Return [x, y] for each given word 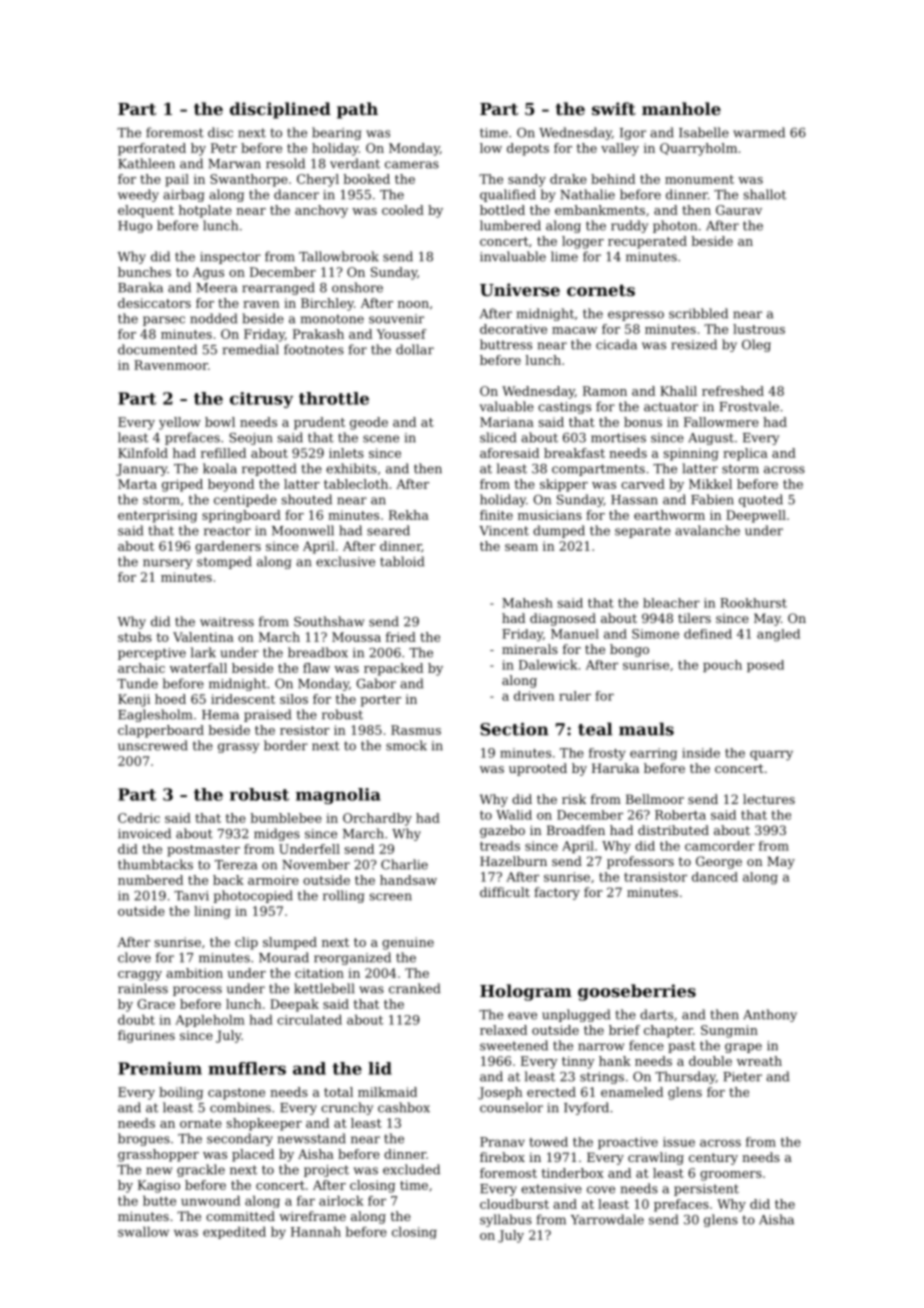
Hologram [526, 992]
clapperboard [161, 731]
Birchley [327, 304]
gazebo [502, 831]
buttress [506, 344]
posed [765, 666]
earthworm [669, 515]
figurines [146, 1036]
